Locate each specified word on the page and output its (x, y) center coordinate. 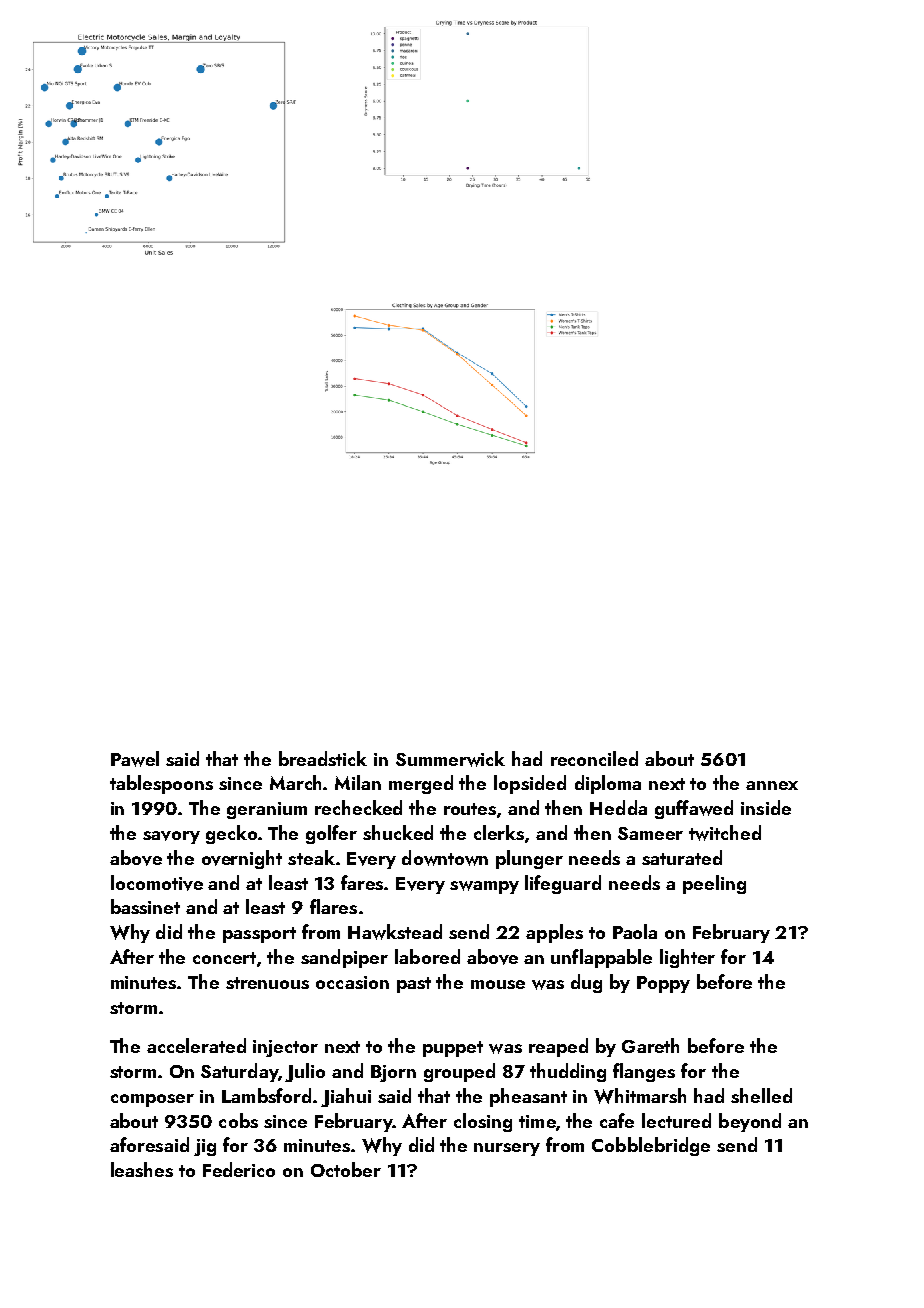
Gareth (650, 1045)
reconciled (594, 758)
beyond (750, 1122)
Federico (239, 1169)
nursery (507, 1149)
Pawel (135, 759)
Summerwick (450, 759)
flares (333, 906)
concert (224, 958)
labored (427, 956)
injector (285, 1048)
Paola (635, 931)
